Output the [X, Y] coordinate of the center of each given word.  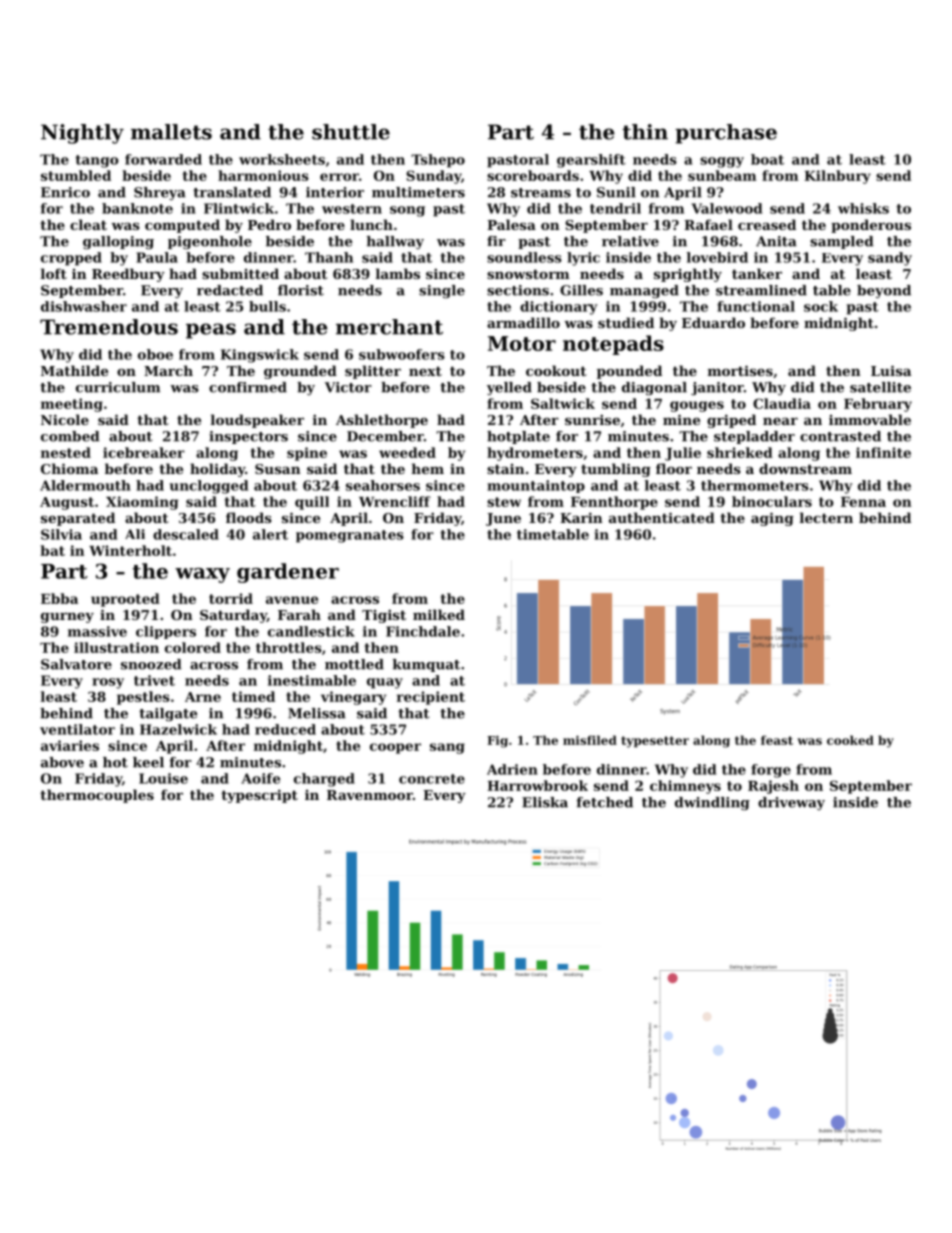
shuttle [351, 132]
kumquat [426, 665]
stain [506, 469]
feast [777, 740]
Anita [776, 241]
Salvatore [76, 664]
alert [270, 534]
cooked [850, 740]
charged [324, 780]
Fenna [863, 502]
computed [182, 226]
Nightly [82, 134]
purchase [726, 134]
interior [335, 192]
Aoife [260, 778]
